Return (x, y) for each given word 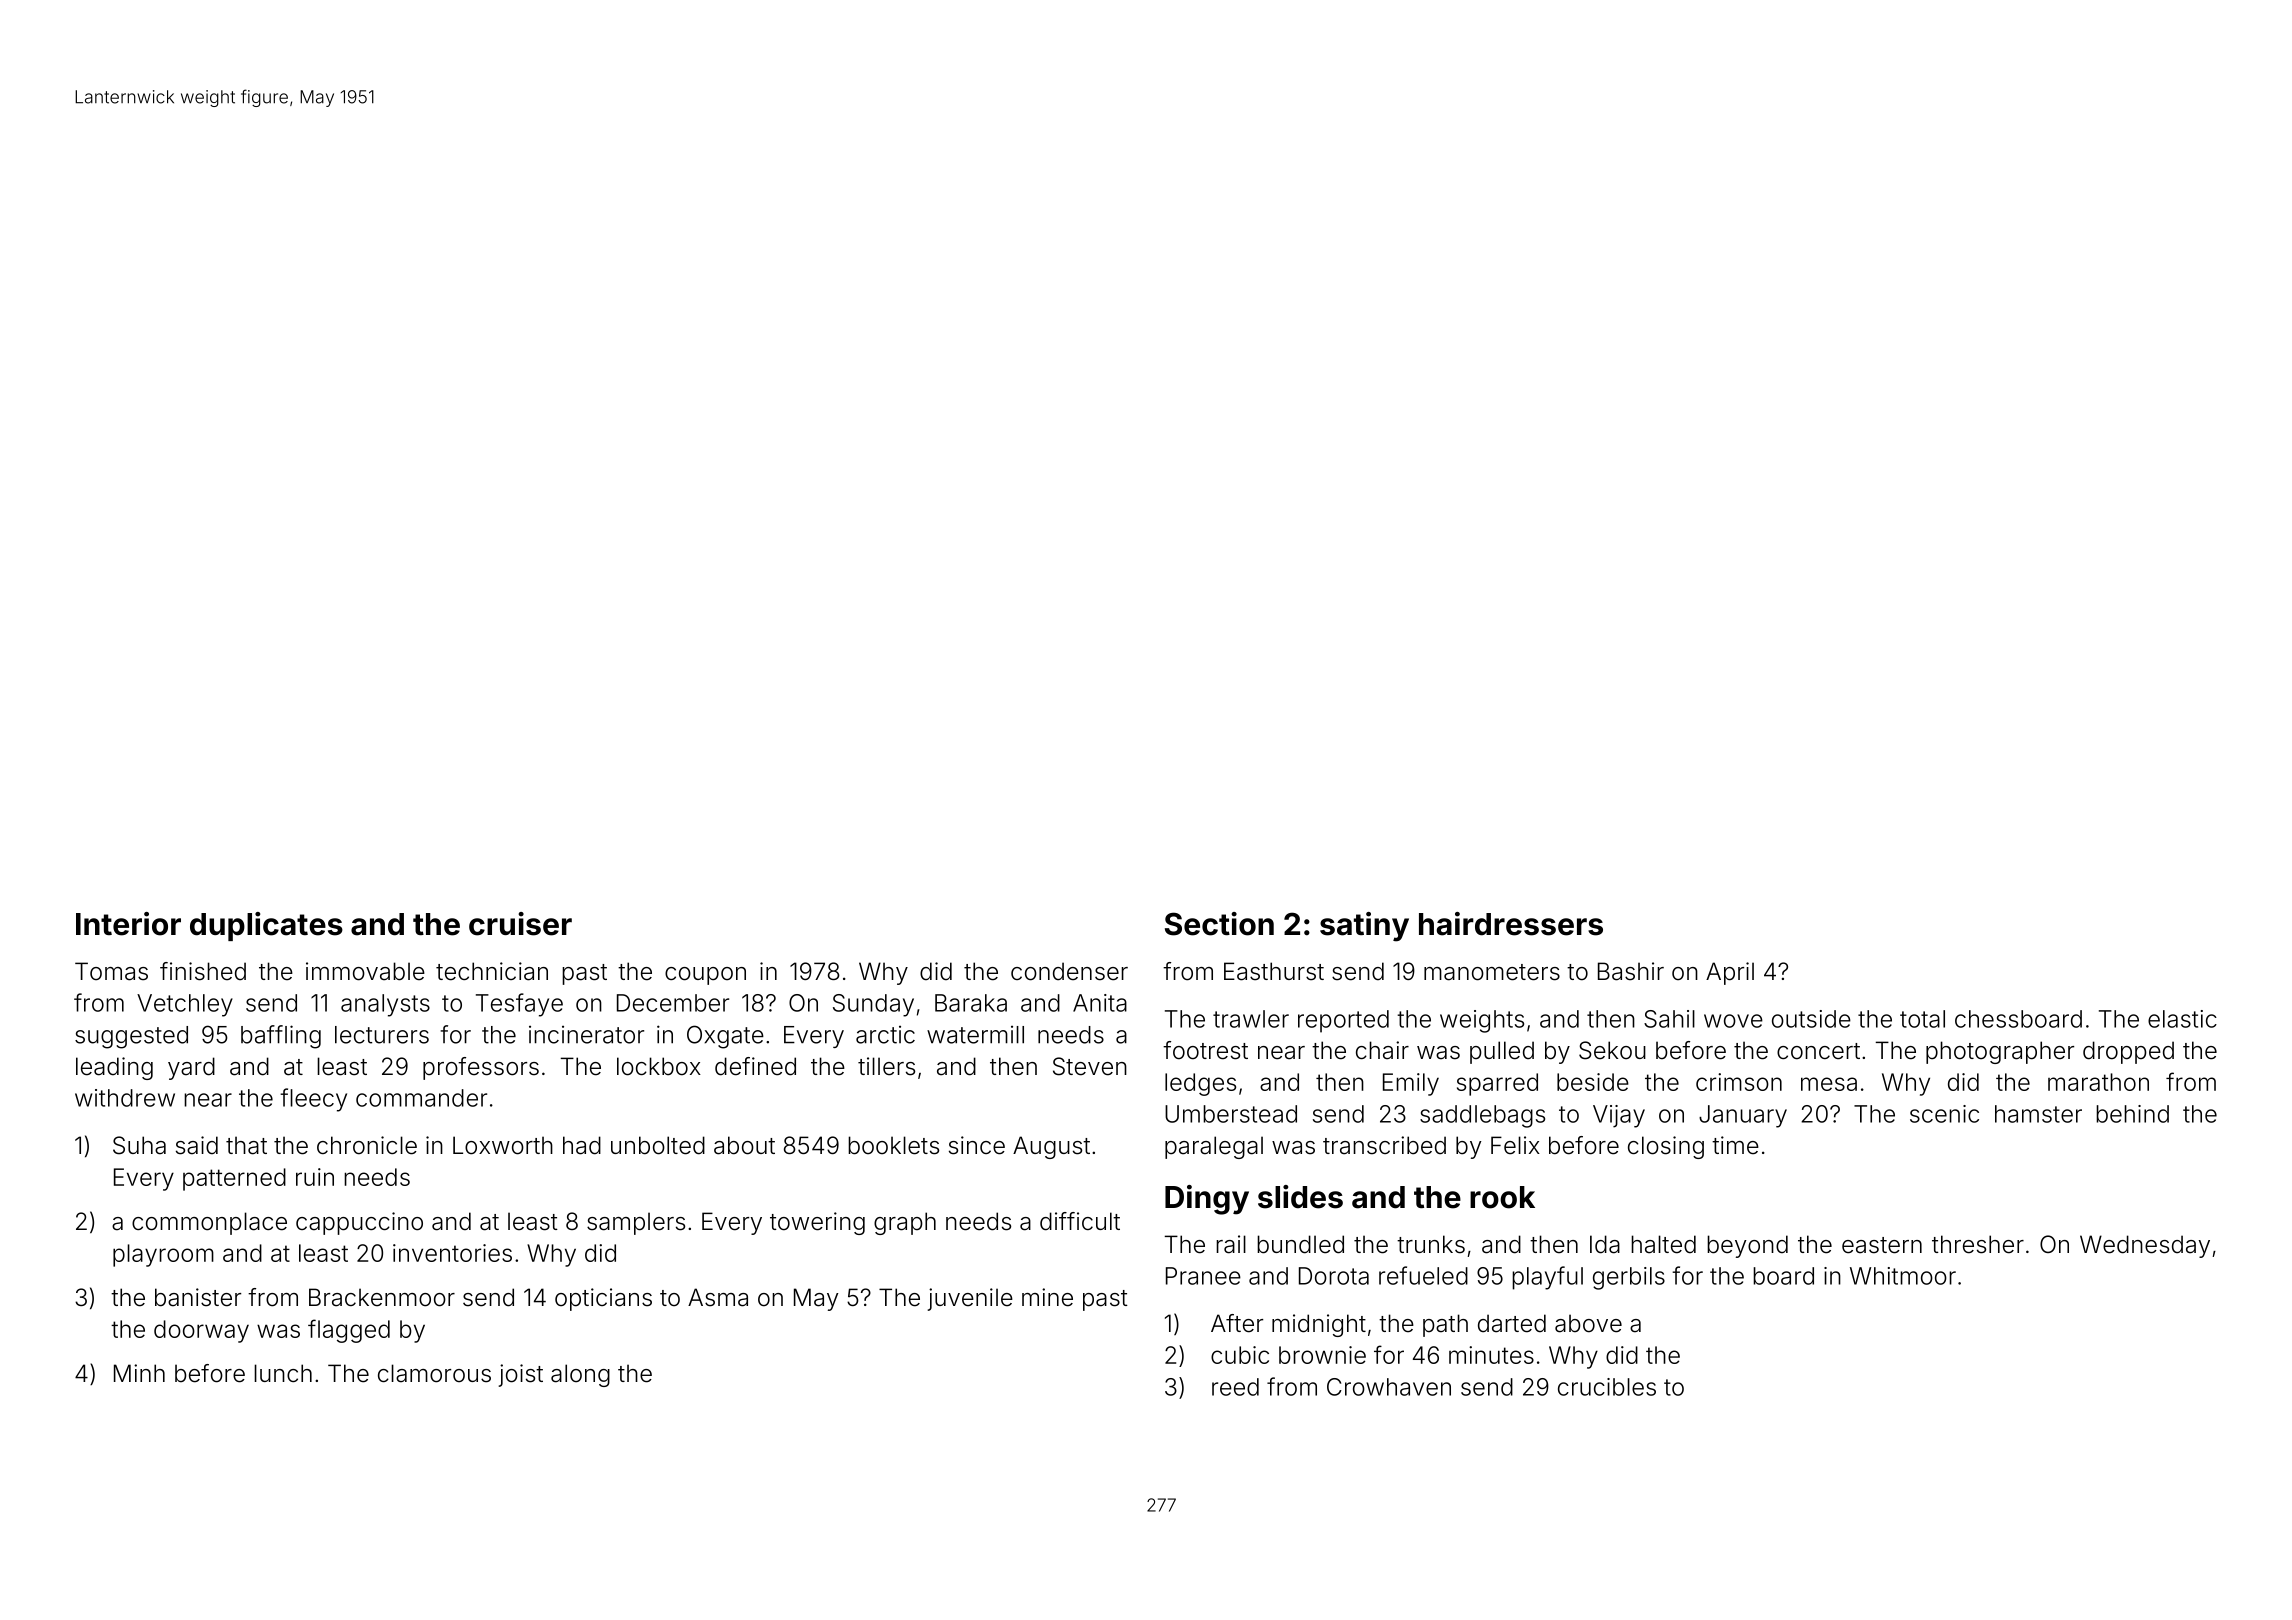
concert (1818, 1051)
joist (521, 1375)
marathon (2098, 1082)
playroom (163, 1255)
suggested (131, 1037)
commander (421, 1098)
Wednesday (2145, 1246)
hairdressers (1511, 924)
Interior (128, 924)
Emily (1411, 1084)
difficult (1080, 1221)
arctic (885, 1035)
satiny (1364, 927)
